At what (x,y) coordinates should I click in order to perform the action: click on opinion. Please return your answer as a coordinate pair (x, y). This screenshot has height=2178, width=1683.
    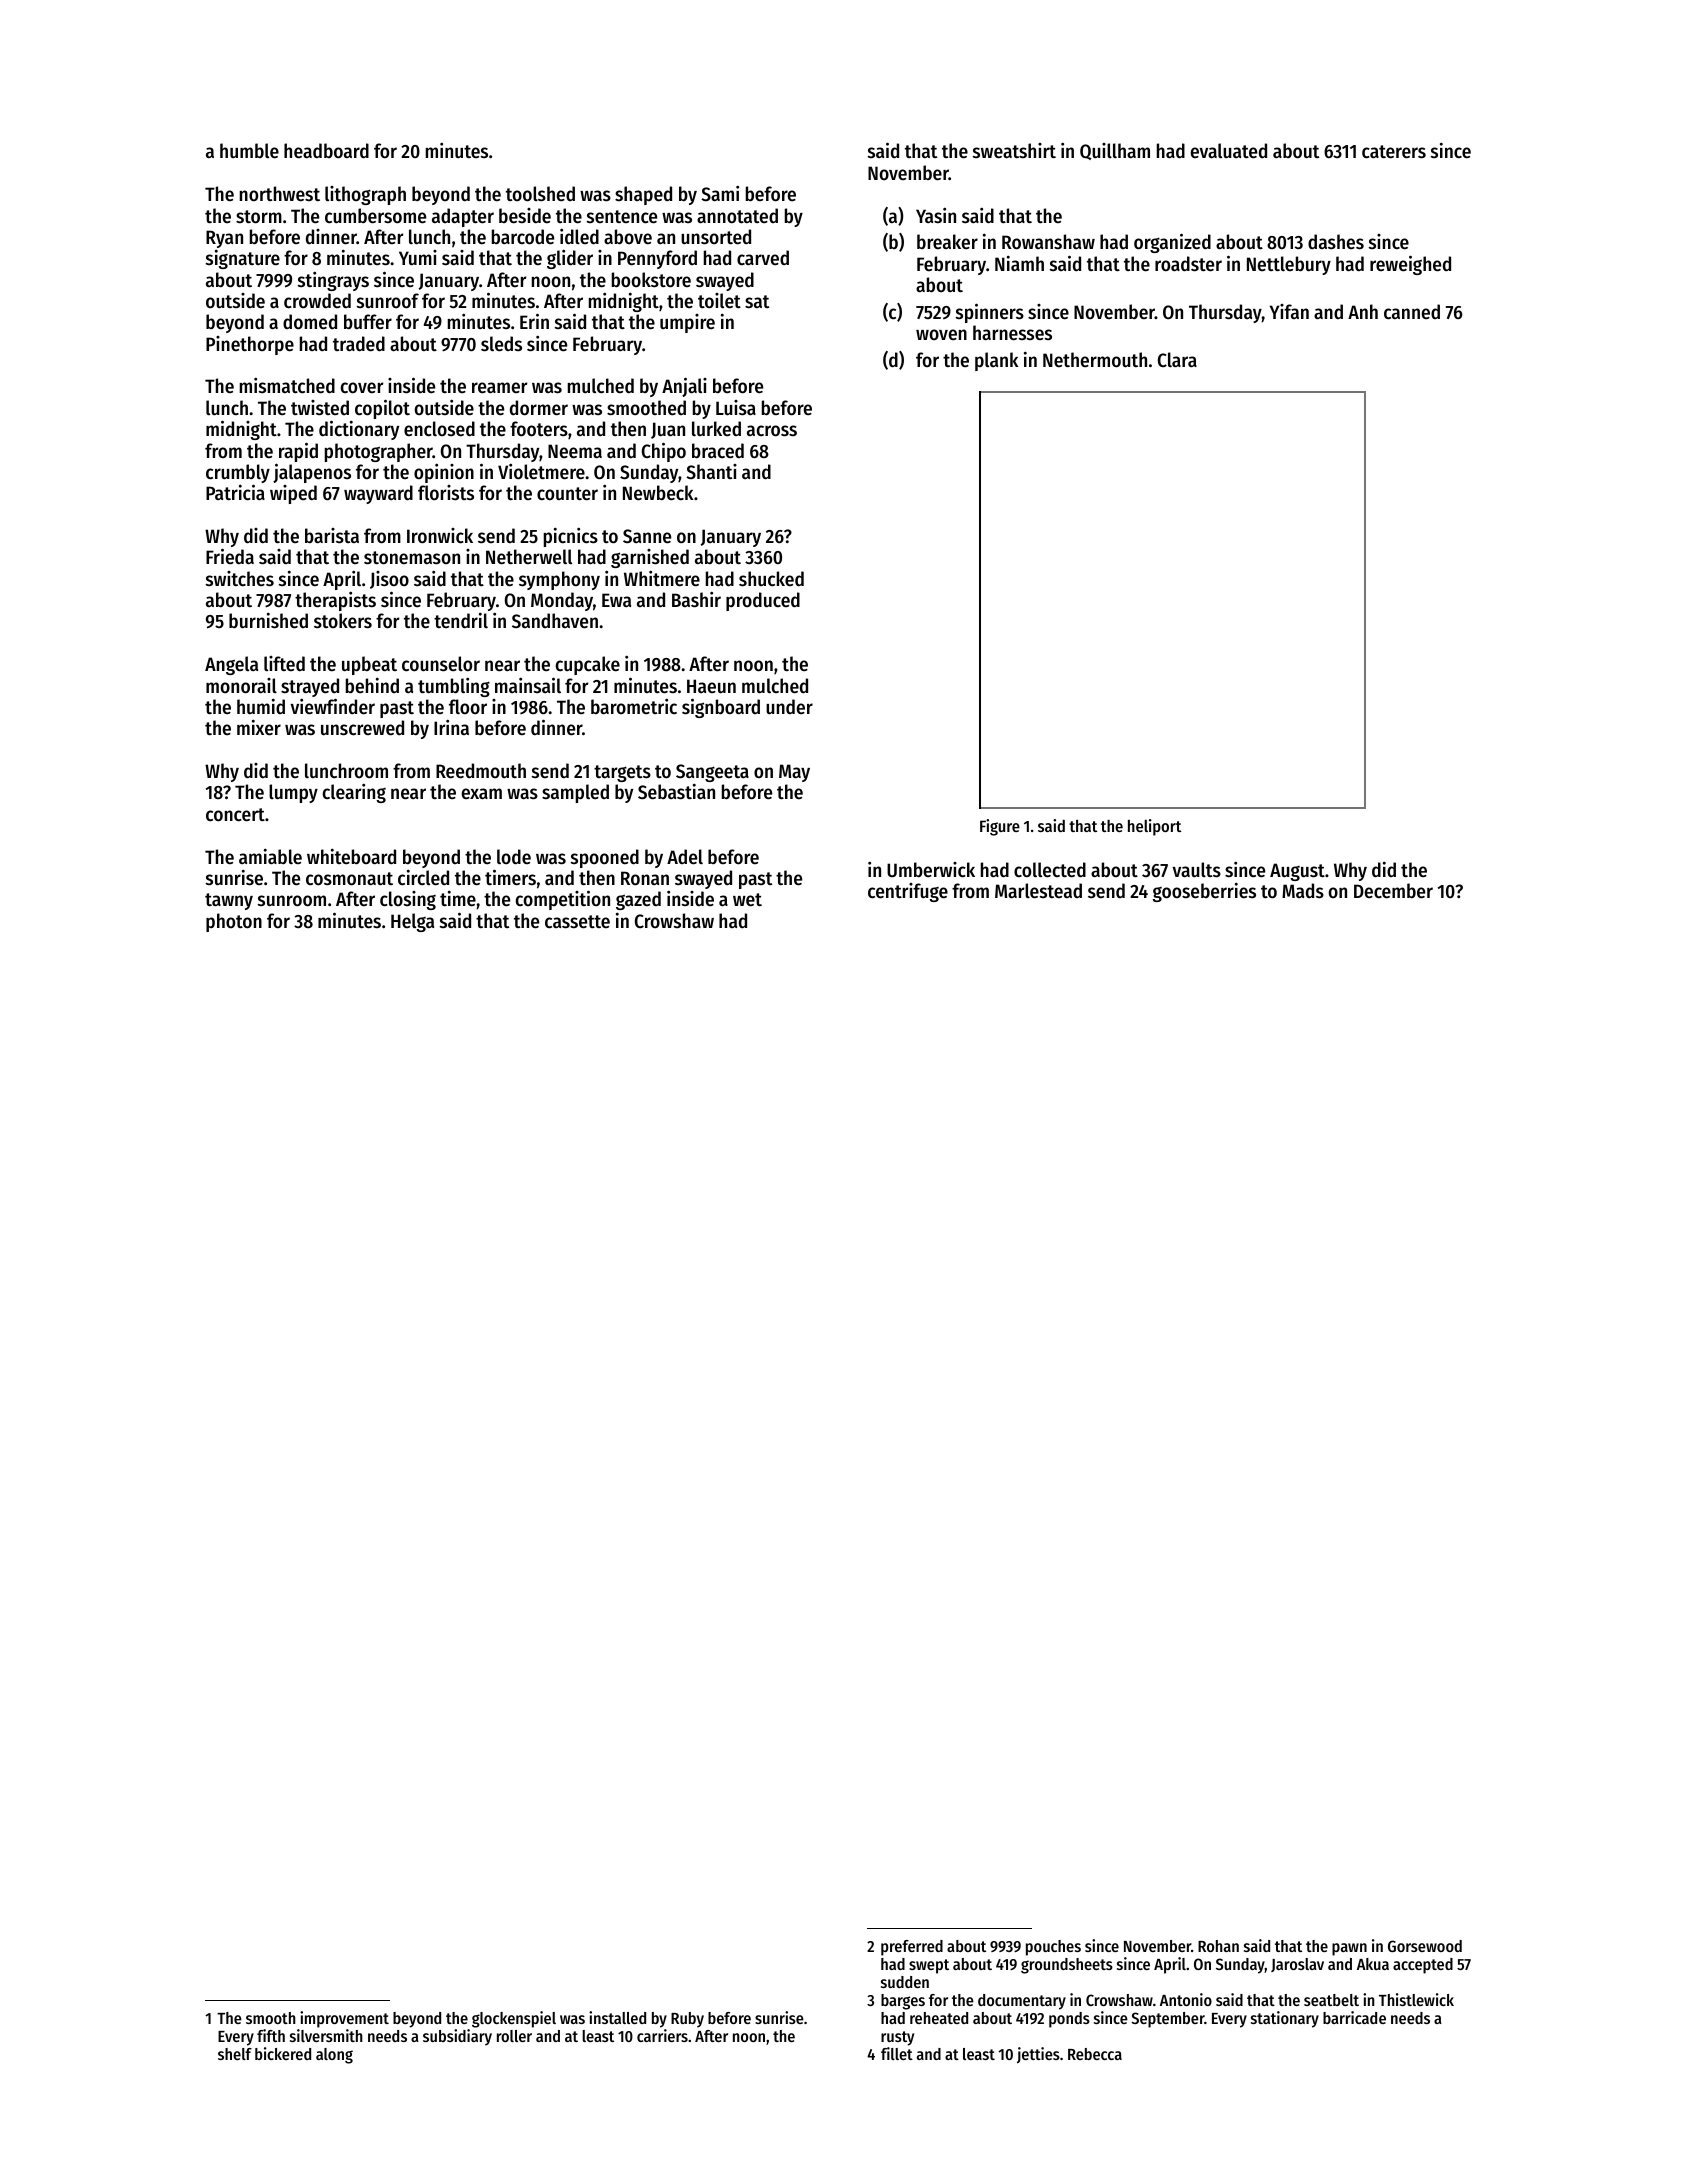
    Looking at the image, I should click on (444, 473).
